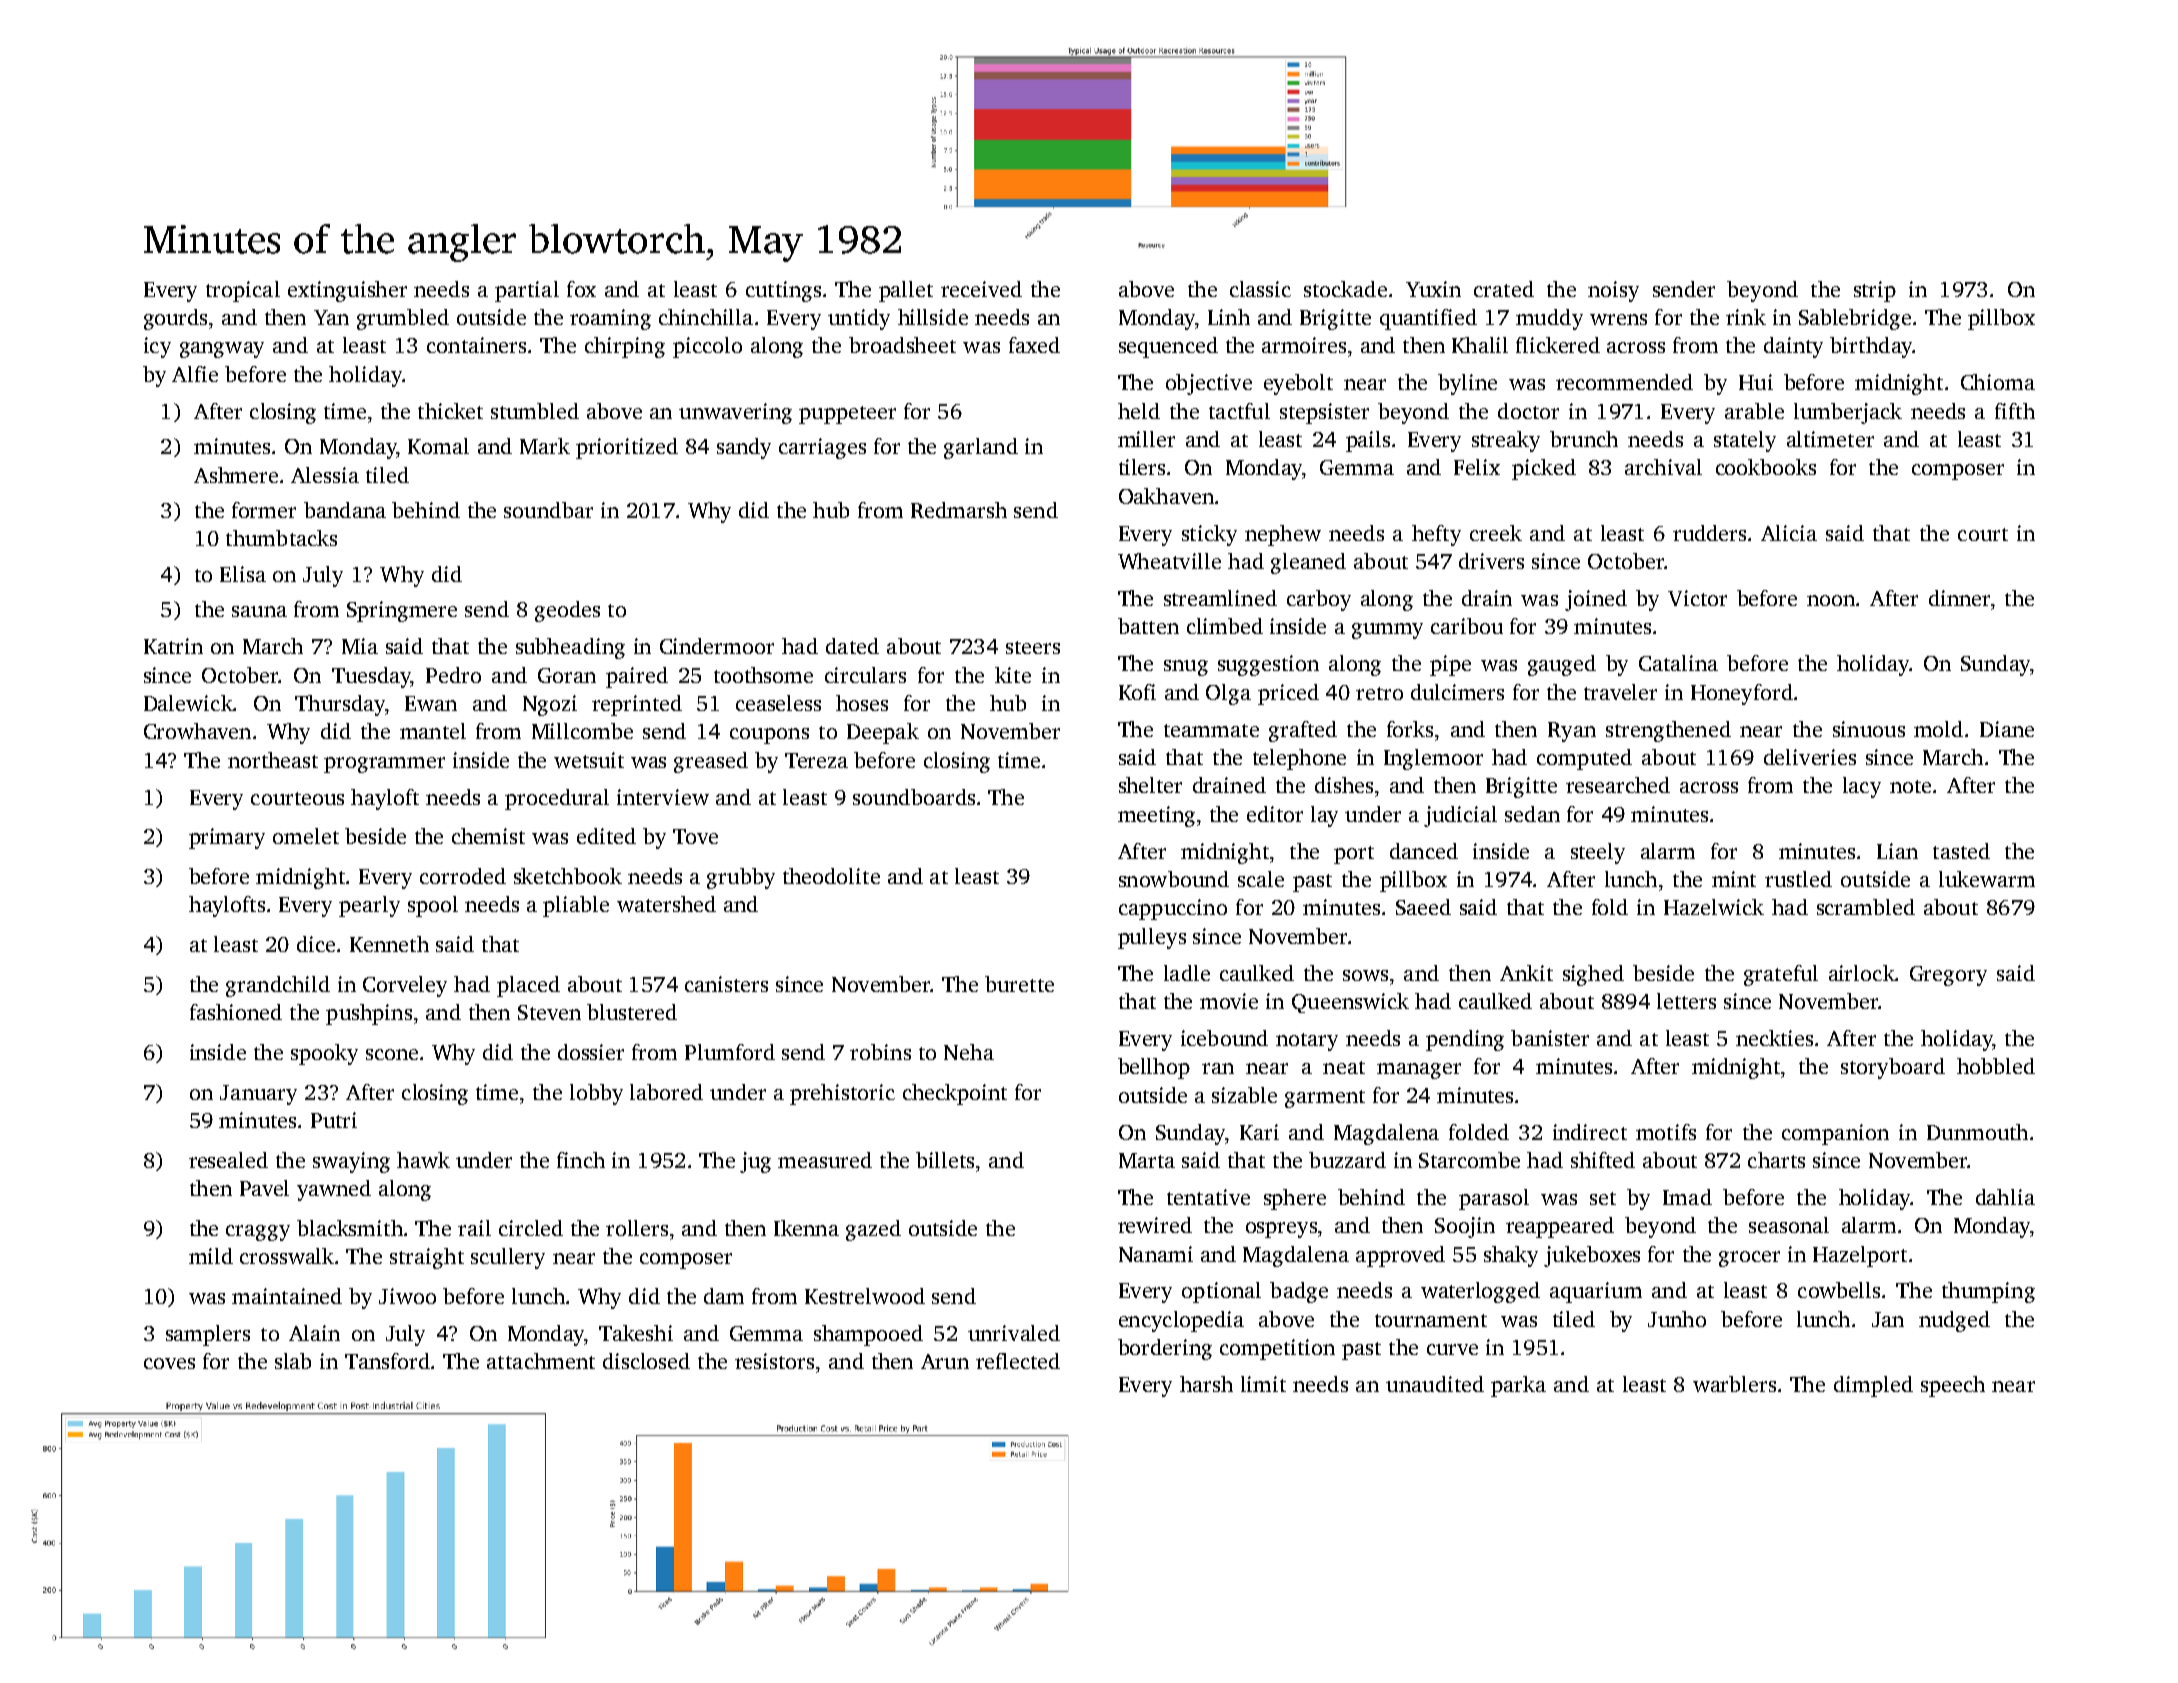 The height and width of the screenshot is (1683, 2178). Describe the element at coordinates (293, 1361) in the screenshot. I see `slab` at that location.
